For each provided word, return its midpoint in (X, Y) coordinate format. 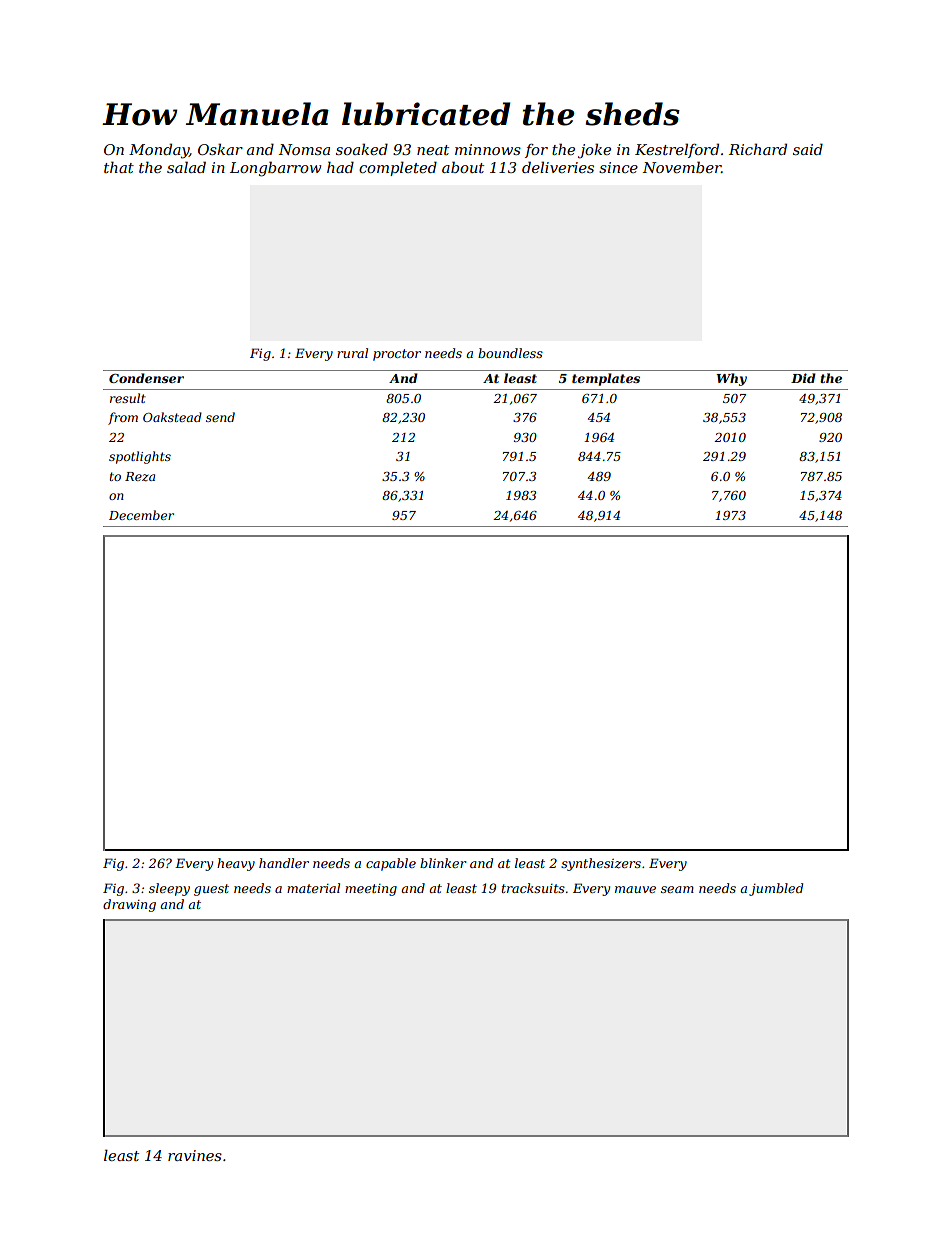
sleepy (169, 889)
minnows (488, 149)
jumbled (776, 889)
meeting (371, 890)
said (808, 149)
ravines (195, 1155)
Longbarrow (275, 169)
